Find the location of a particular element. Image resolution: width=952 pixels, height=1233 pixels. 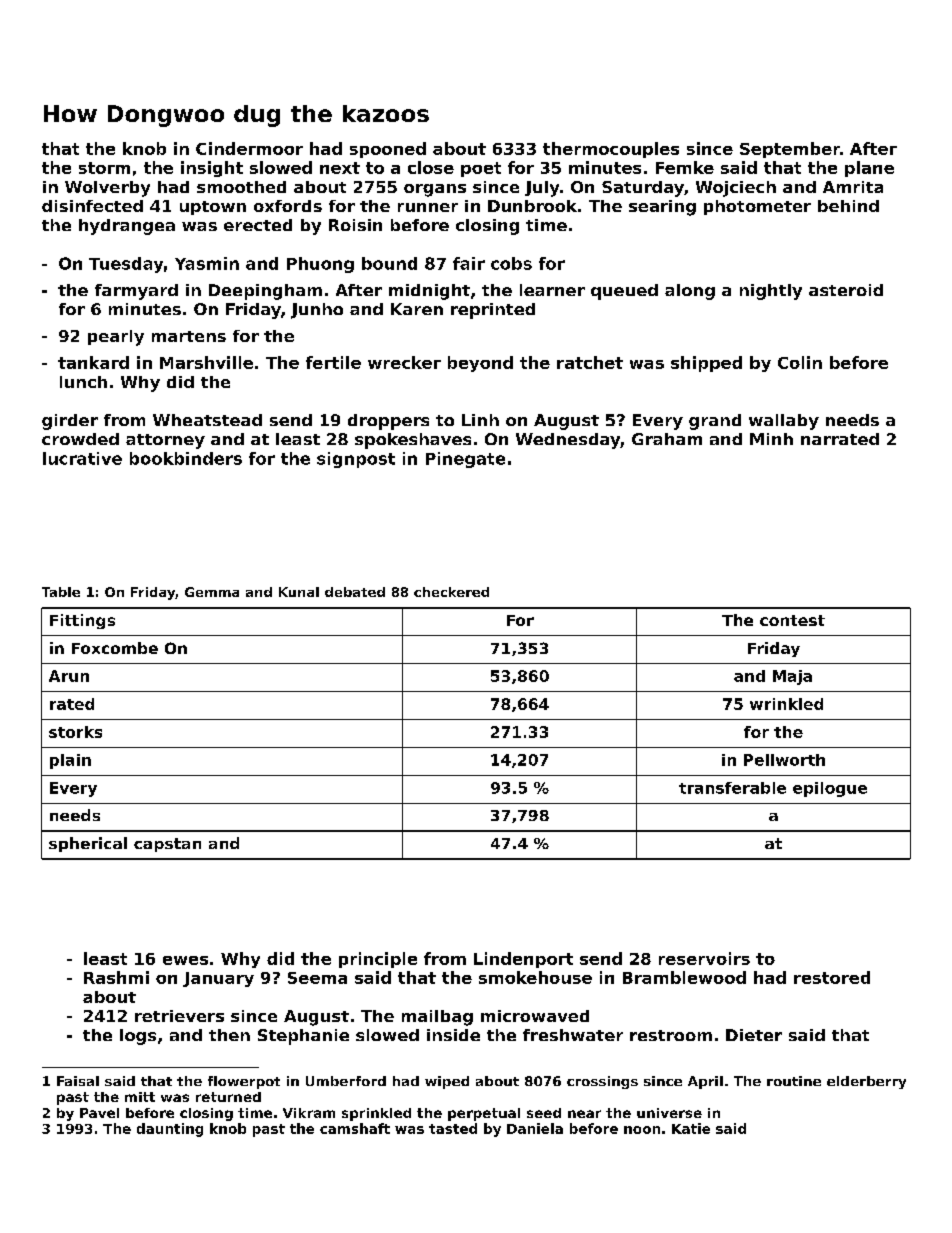

Maja is located at coordinates (792, 677).
